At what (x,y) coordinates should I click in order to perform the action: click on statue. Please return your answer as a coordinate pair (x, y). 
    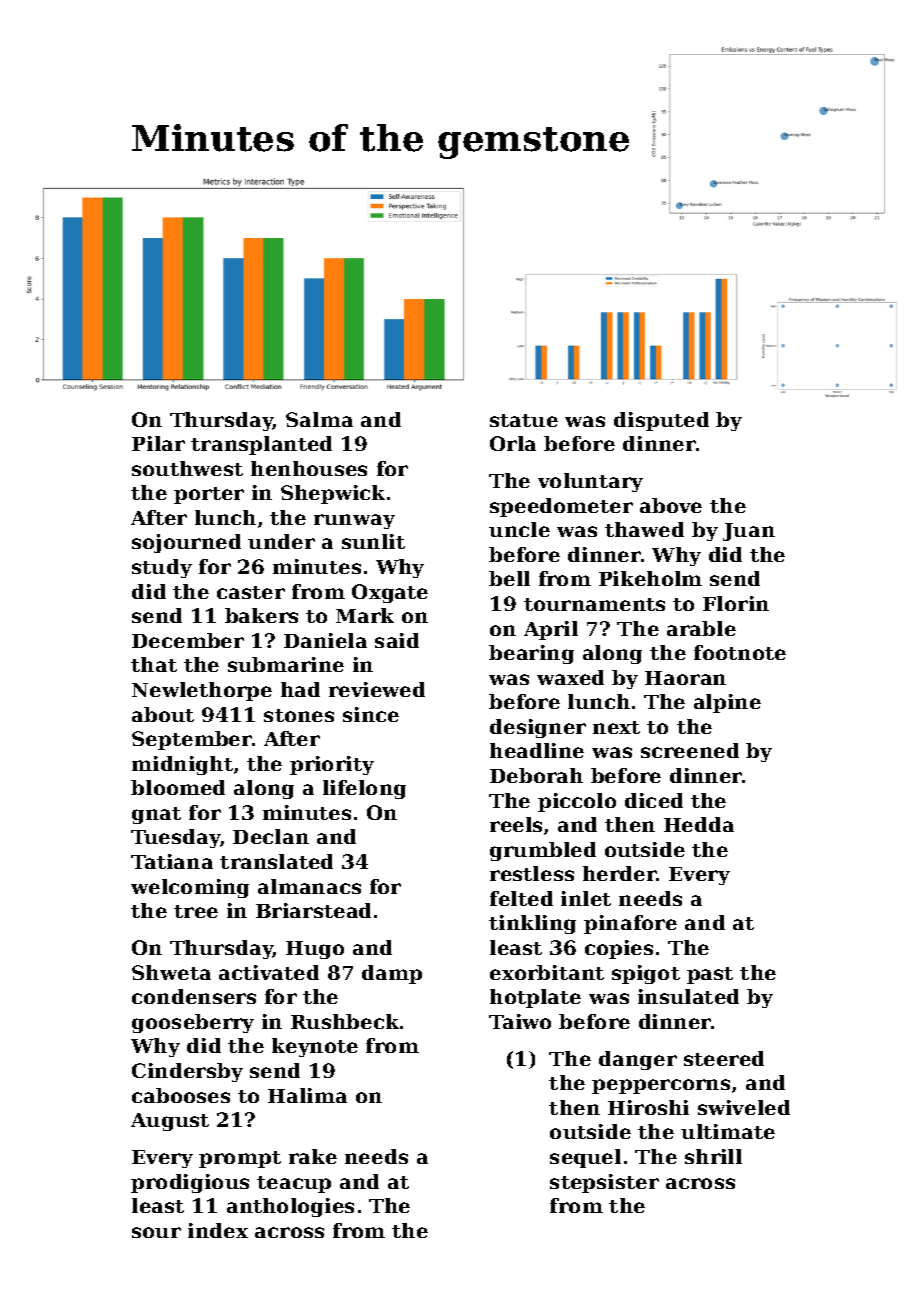
    Looking at the image, I should click on (524, 420).
